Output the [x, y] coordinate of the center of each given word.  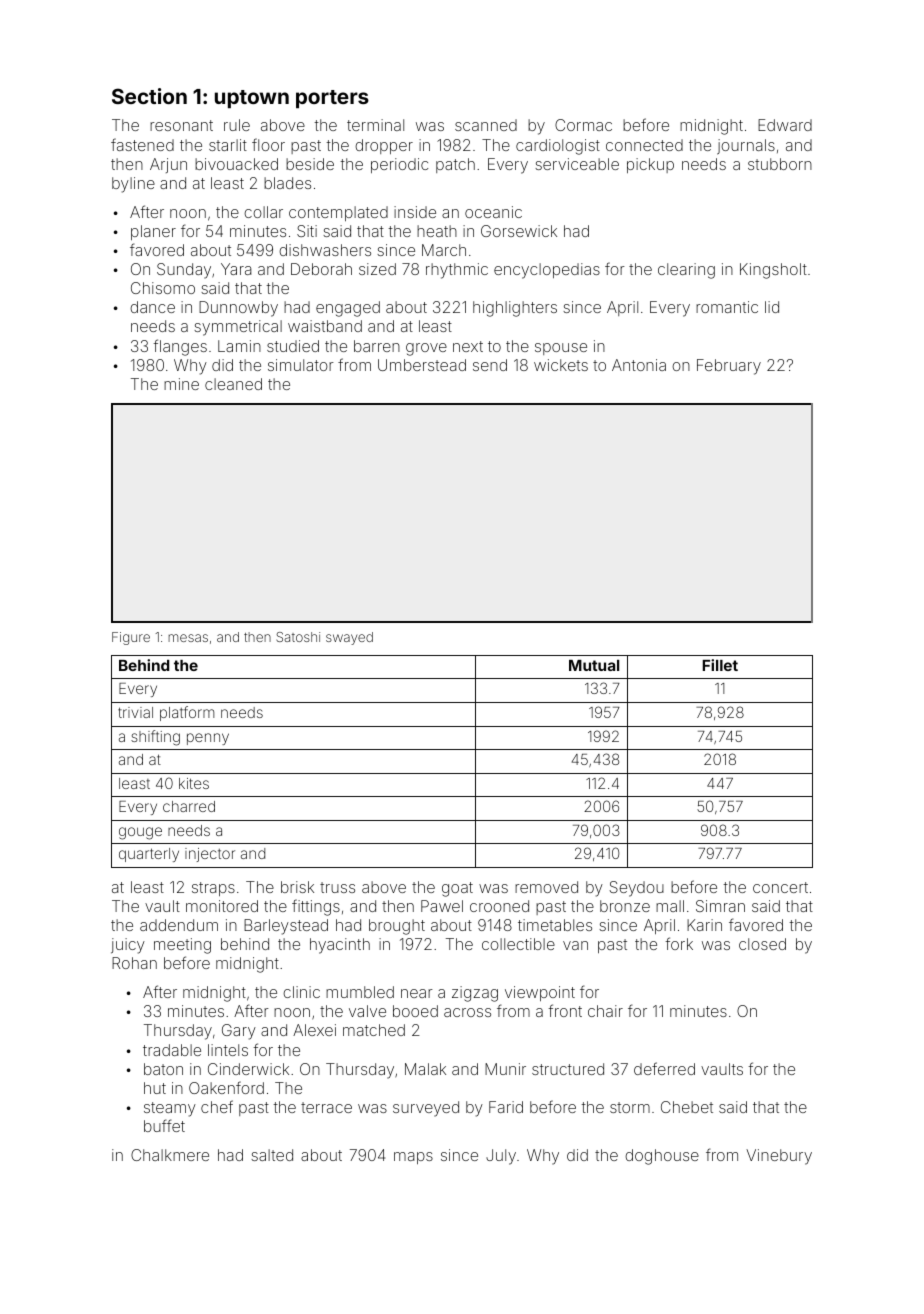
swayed [349, 638]
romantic [727, 307]
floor [268, 144]
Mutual [594, 665]
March [444, 250]
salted [272, 1155]
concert [780, 887]
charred [189, 806]
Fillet [720, 665]
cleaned [233, 384]
